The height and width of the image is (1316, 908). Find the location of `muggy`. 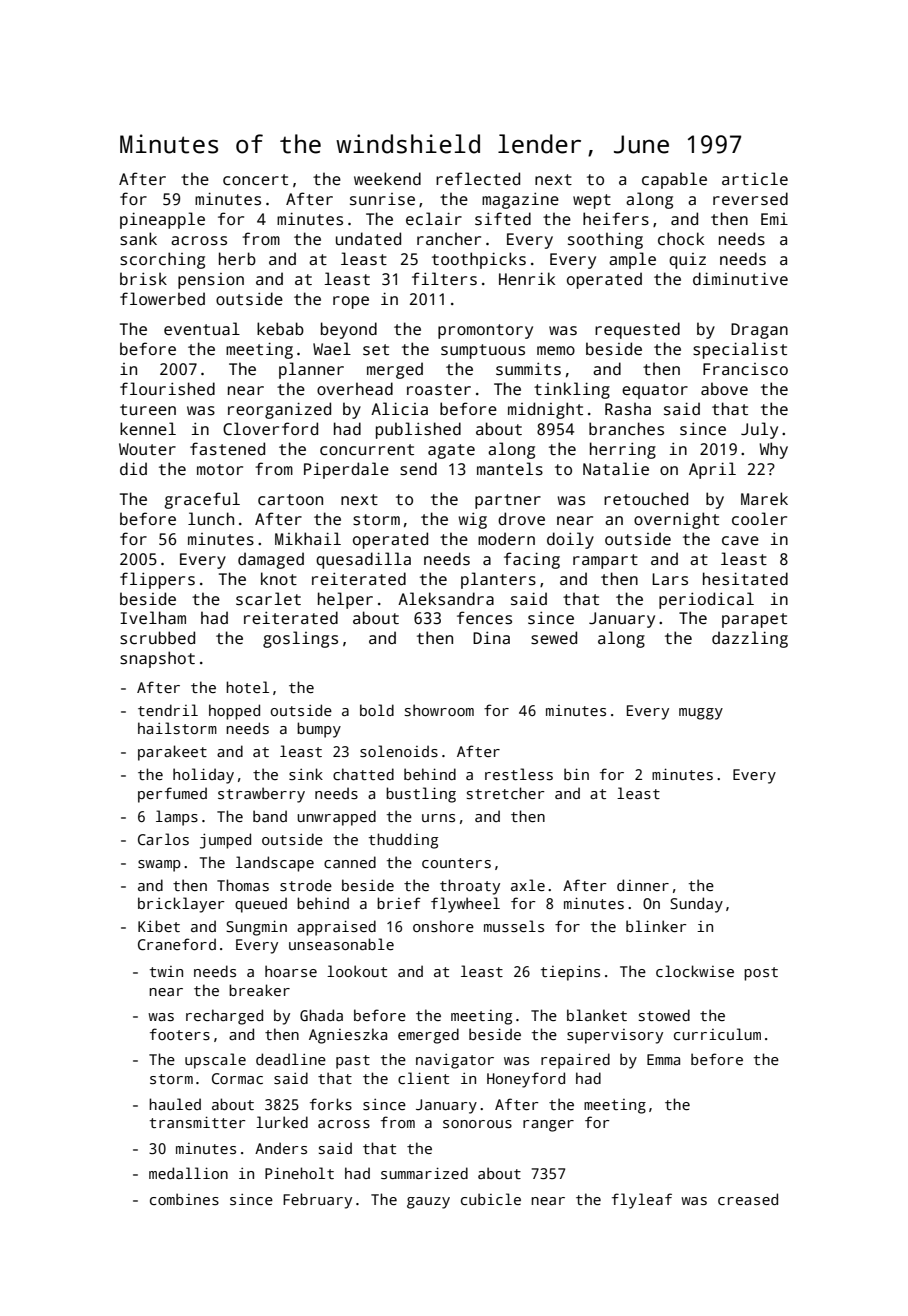

muggy is located at coordinates (701, 714).
